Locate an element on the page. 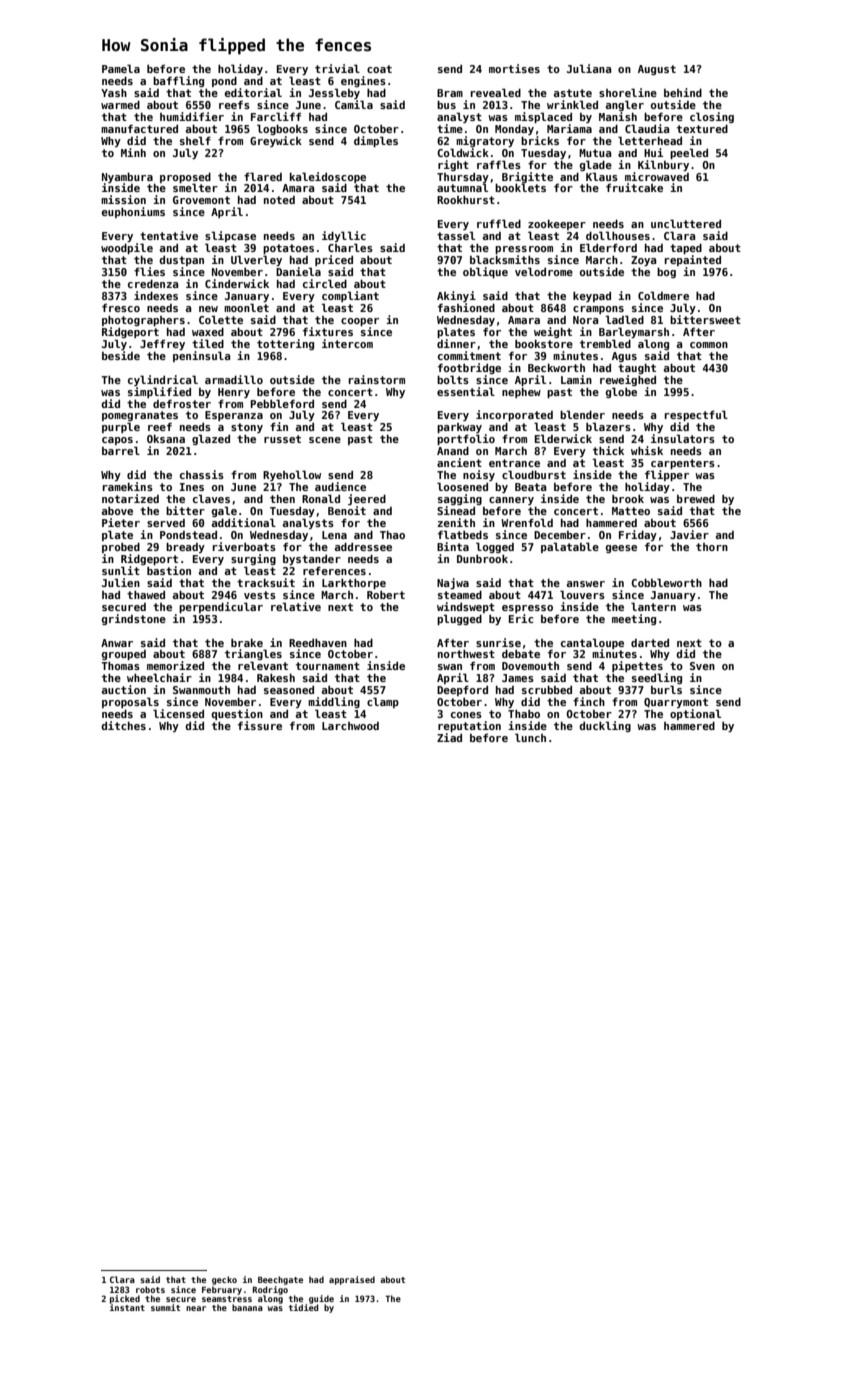 This page has height=1400, width=849. zookeeper is located at coordinates (557, 225).
